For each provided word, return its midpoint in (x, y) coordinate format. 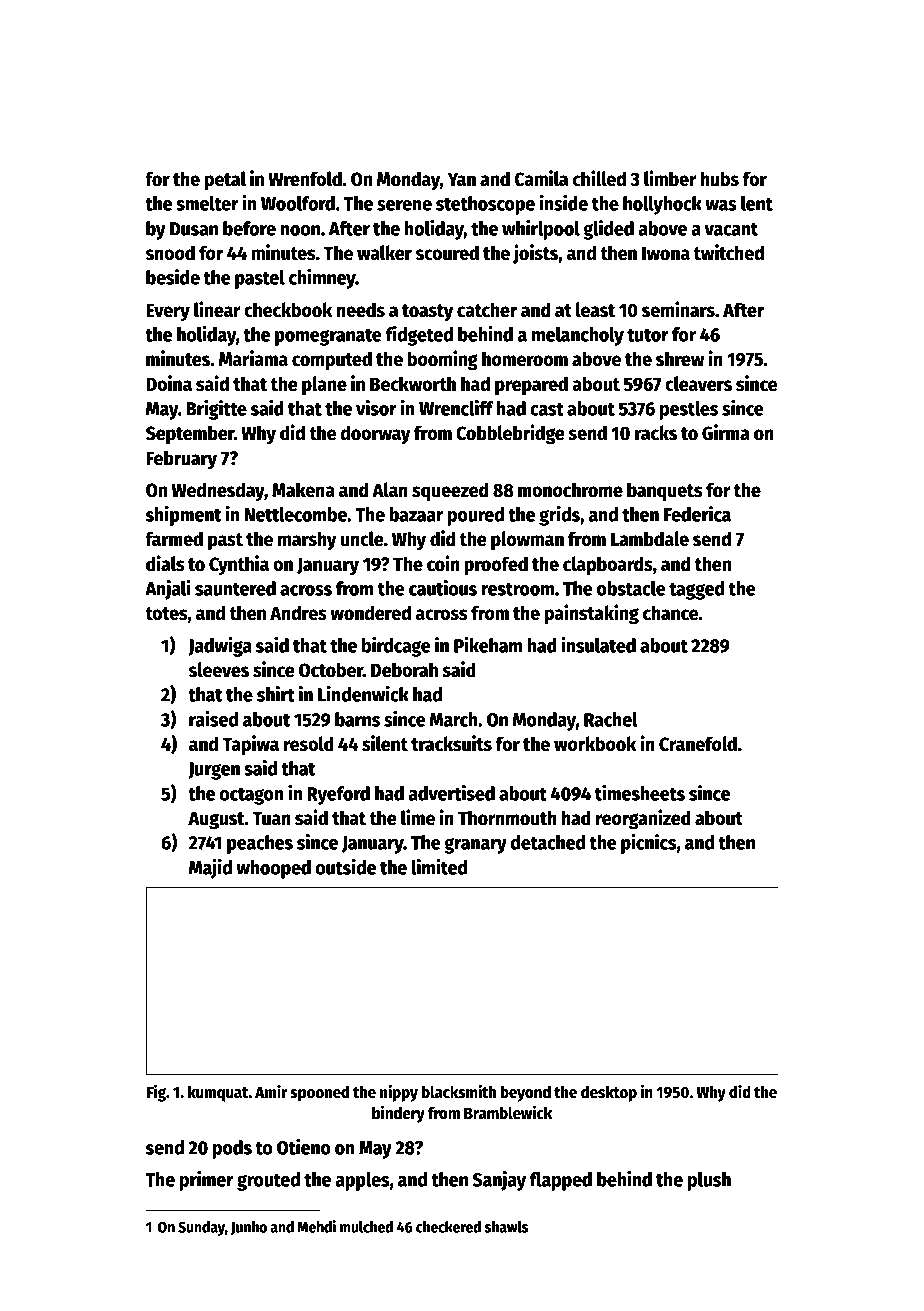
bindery (398, 1114)
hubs (720, 179)
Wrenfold (305, 179)
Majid (210, 869)
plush (709, 1181)
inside (564, 203)
